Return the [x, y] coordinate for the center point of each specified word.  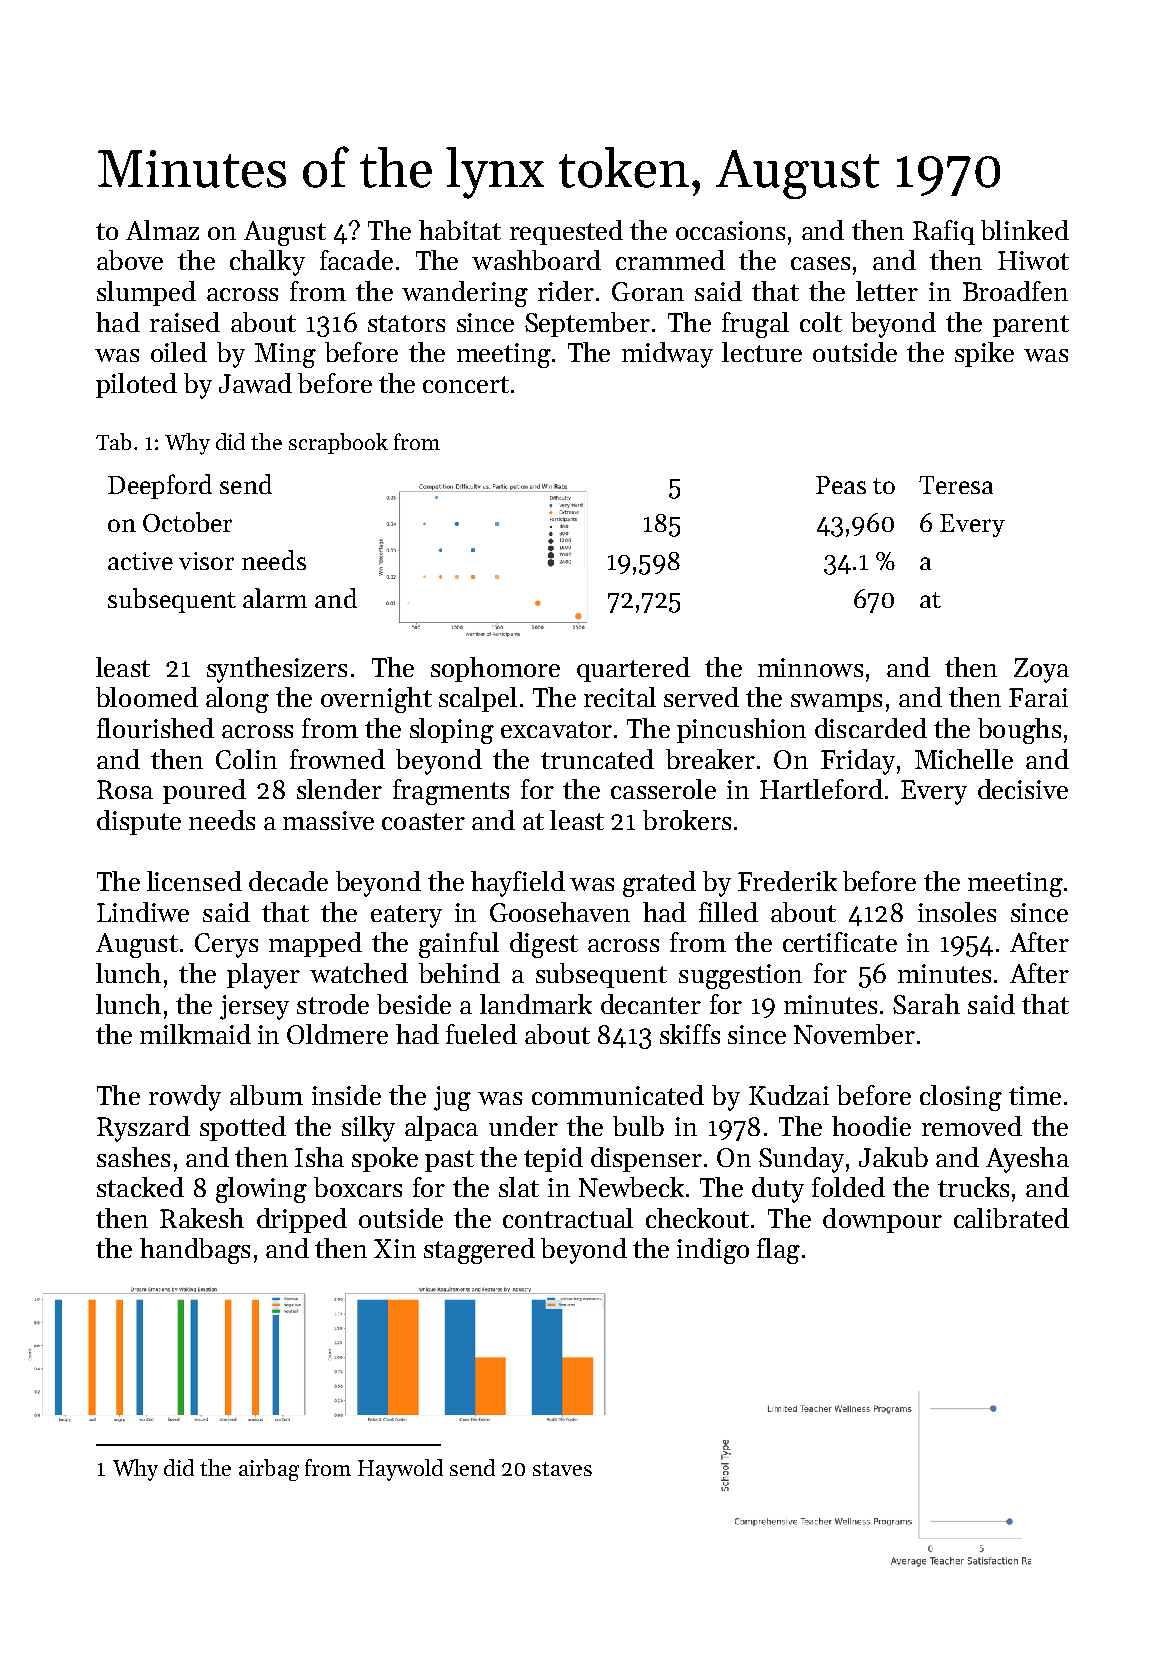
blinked [1025, 230]
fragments [451, 792]
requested [566, 232]
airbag [269, 1470]
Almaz [162, 230]
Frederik [787, 881]
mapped [315, 944]
